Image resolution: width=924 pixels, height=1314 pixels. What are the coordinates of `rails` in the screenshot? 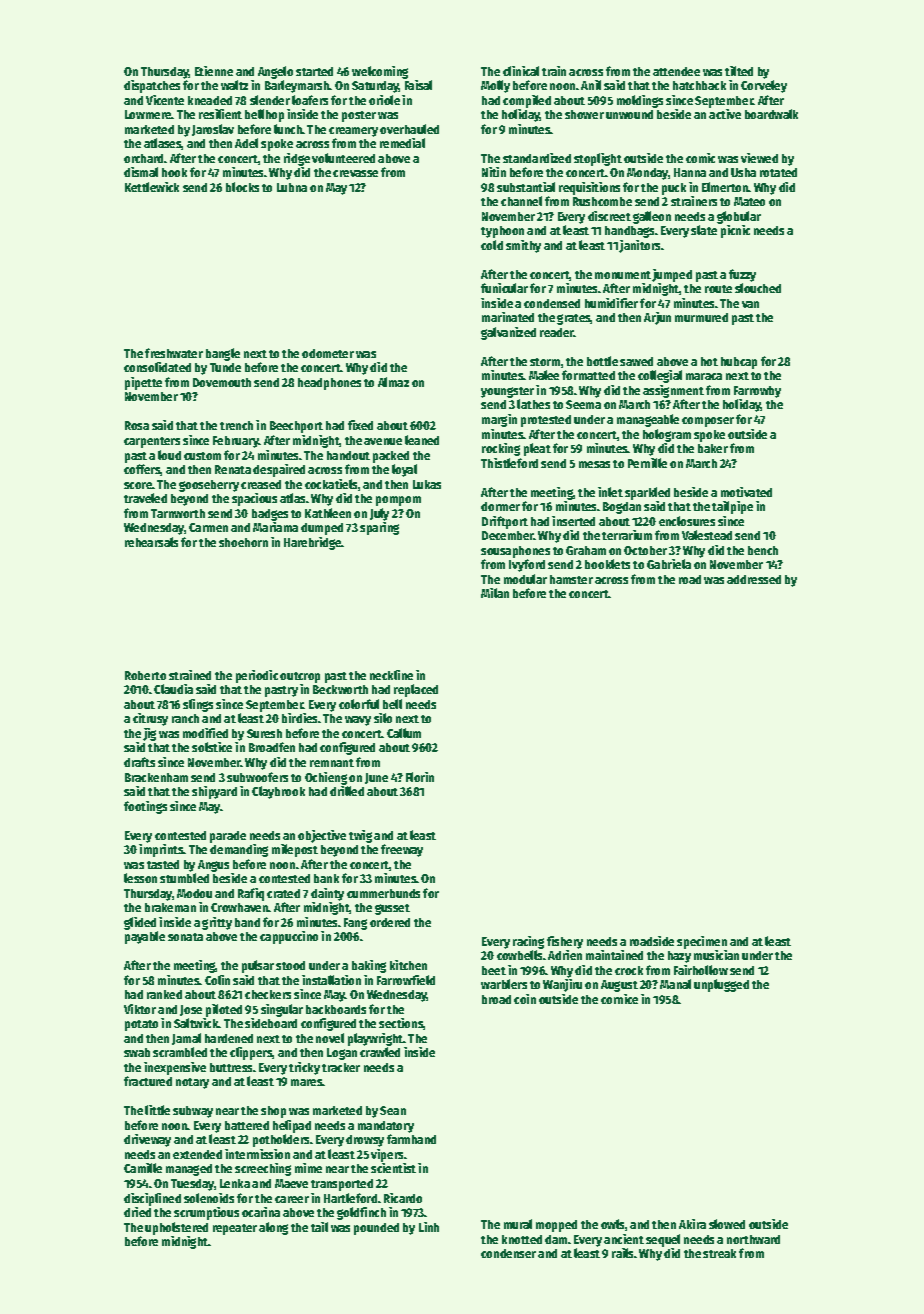 It's located at (623, 1253).
